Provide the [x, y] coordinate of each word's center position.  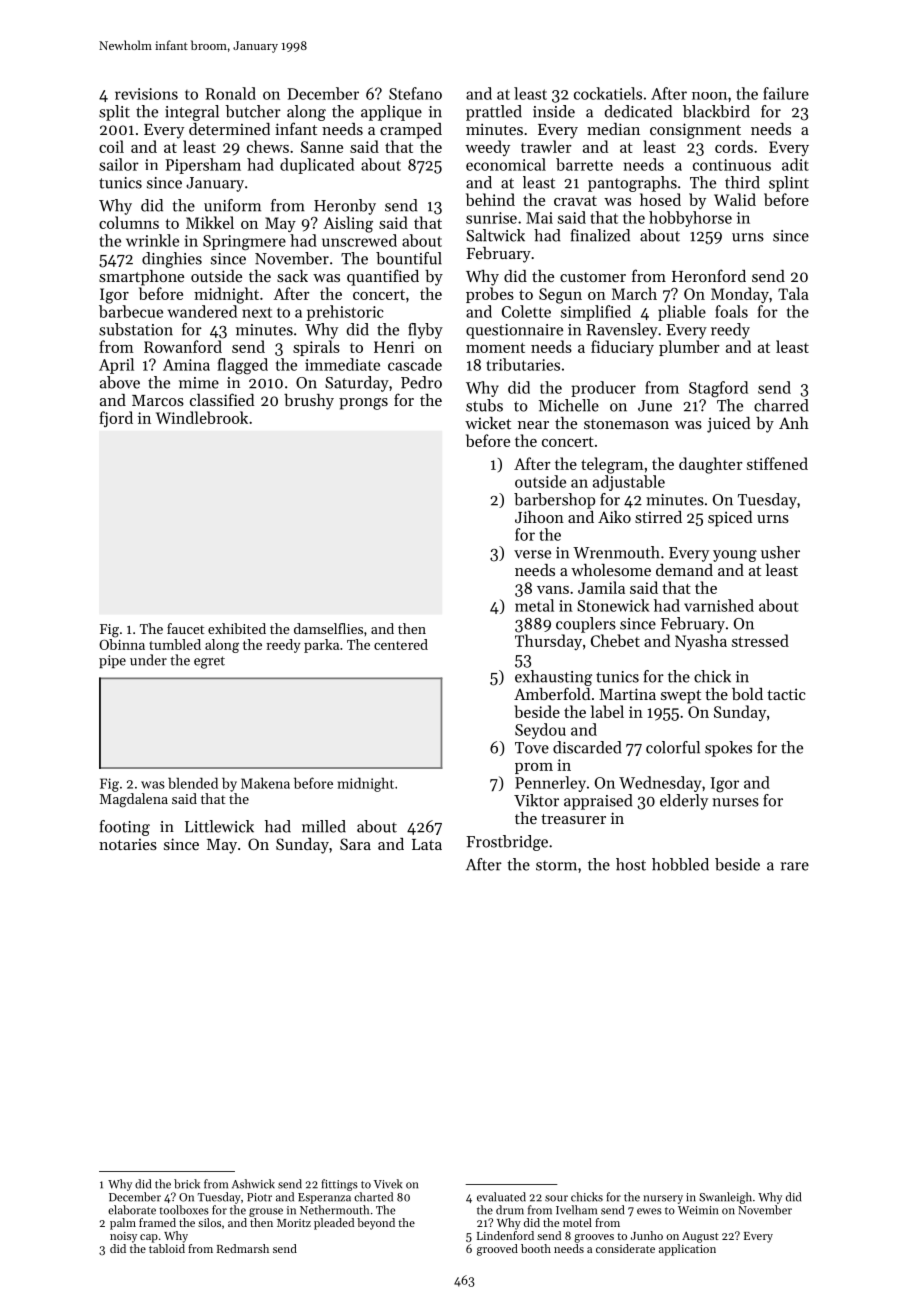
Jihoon [539, 517]
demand [684, 570]
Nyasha [701, 642]
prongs [363, 404]
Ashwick [253, 1184]
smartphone [141, 278]
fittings [339, 1185]
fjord [116, 419]
